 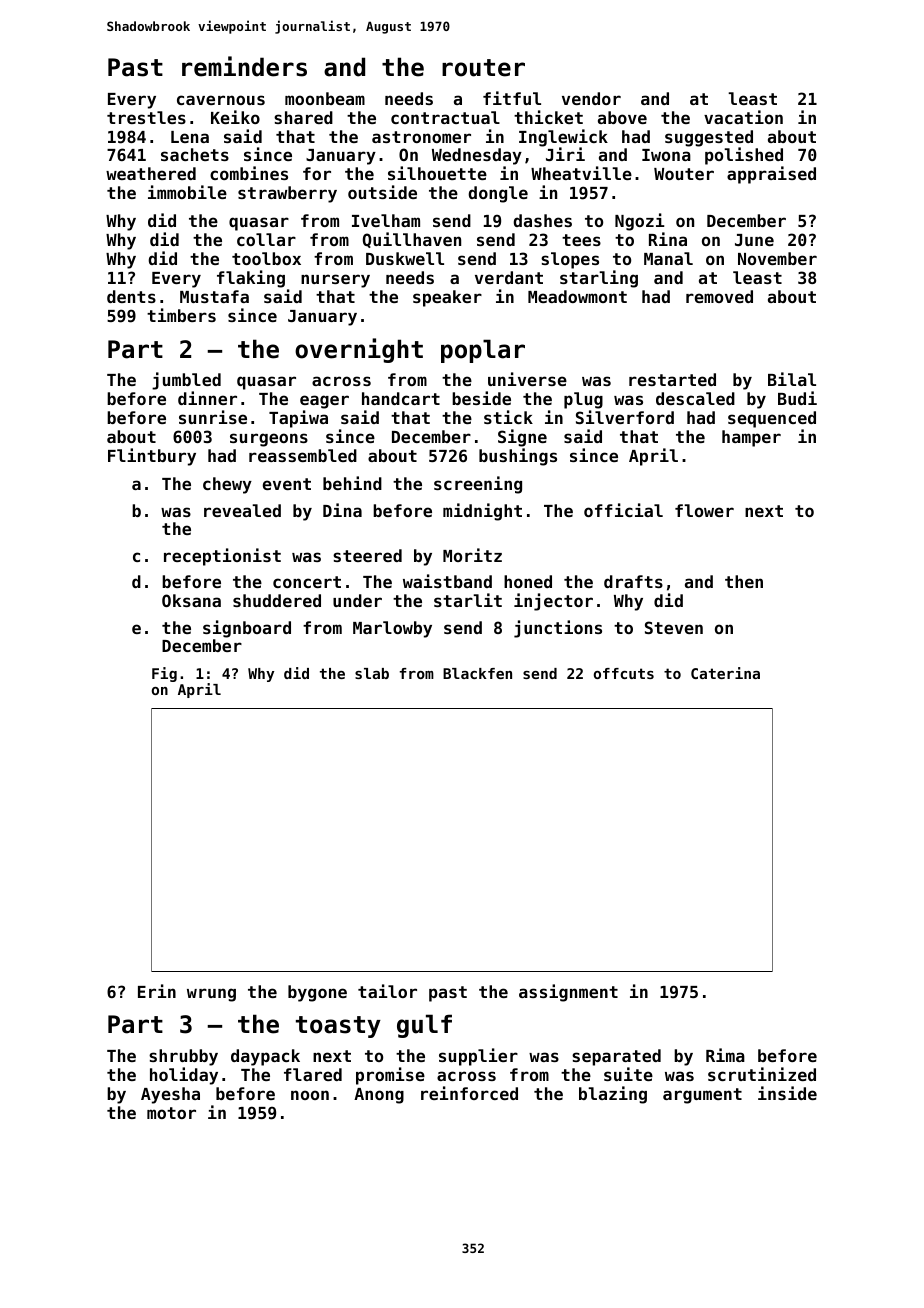 What do you see at coordinates (401, 398) in the page?
I see `handcart` at bounding box center [401, 398].
